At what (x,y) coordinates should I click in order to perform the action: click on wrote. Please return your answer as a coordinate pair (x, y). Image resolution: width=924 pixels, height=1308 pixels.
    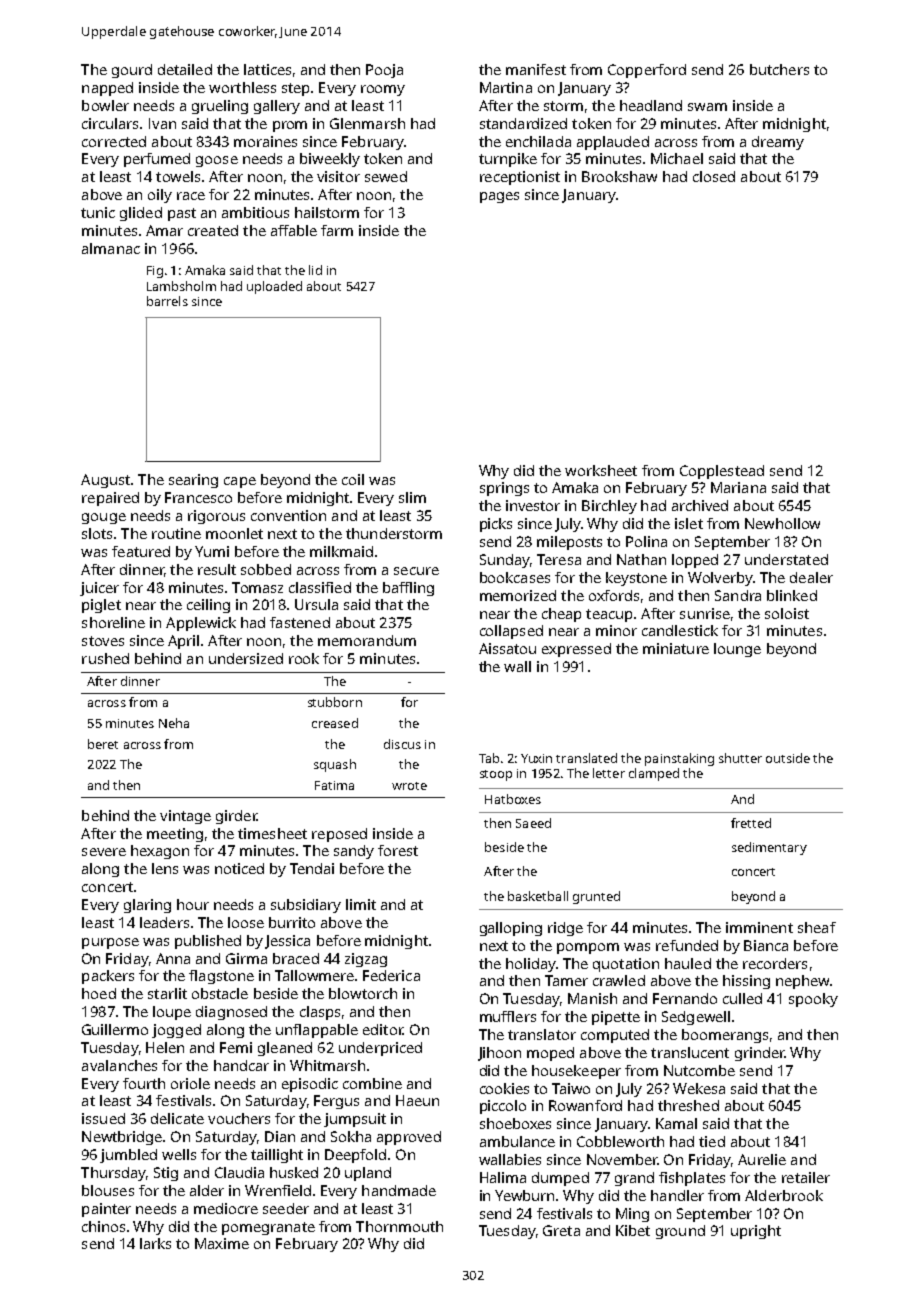
    Looking at the image, I should click on (409, 786).
